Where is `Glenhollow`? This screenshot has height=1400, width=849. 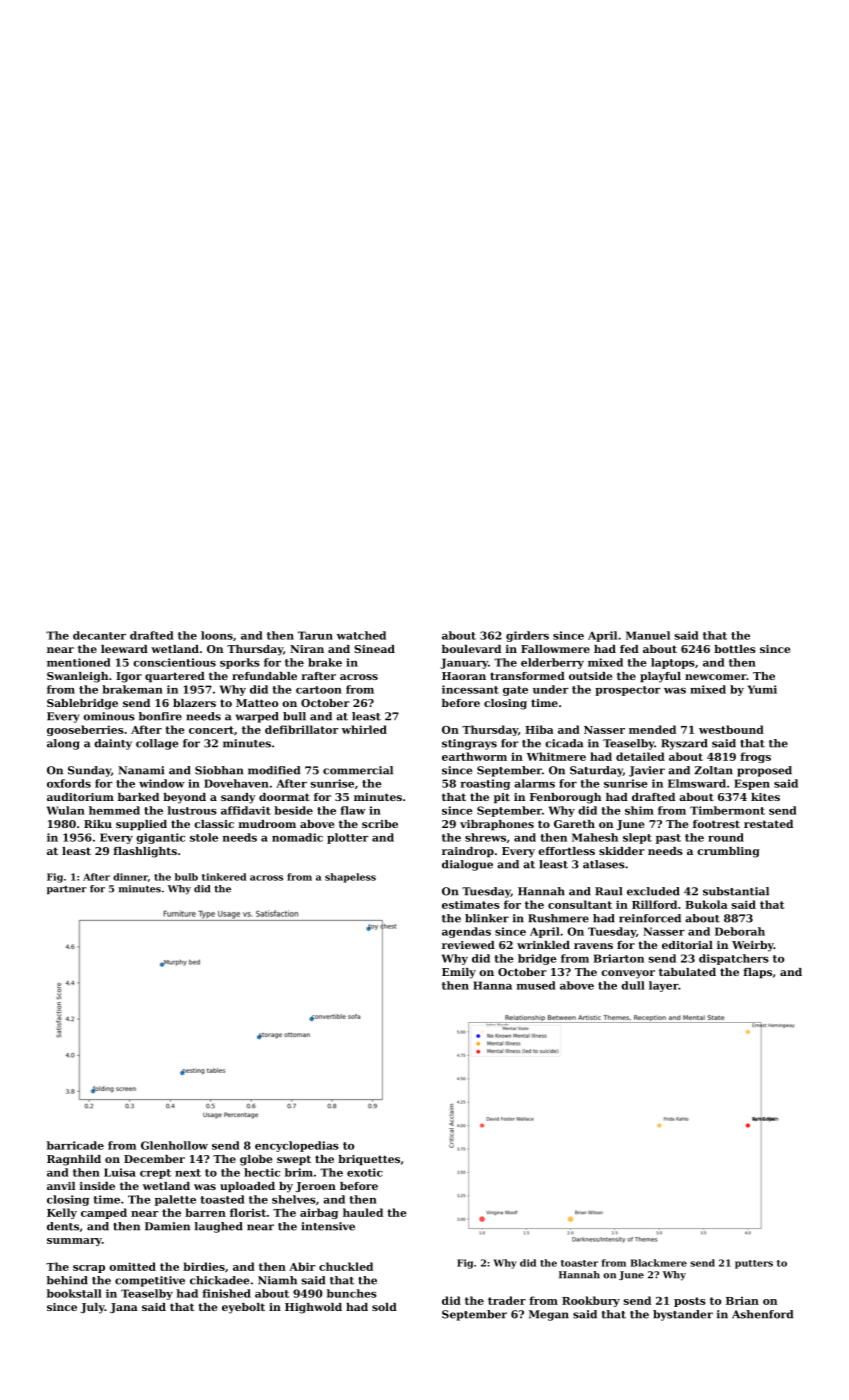 Glenhollow is located at coordinates (174, 1145).
